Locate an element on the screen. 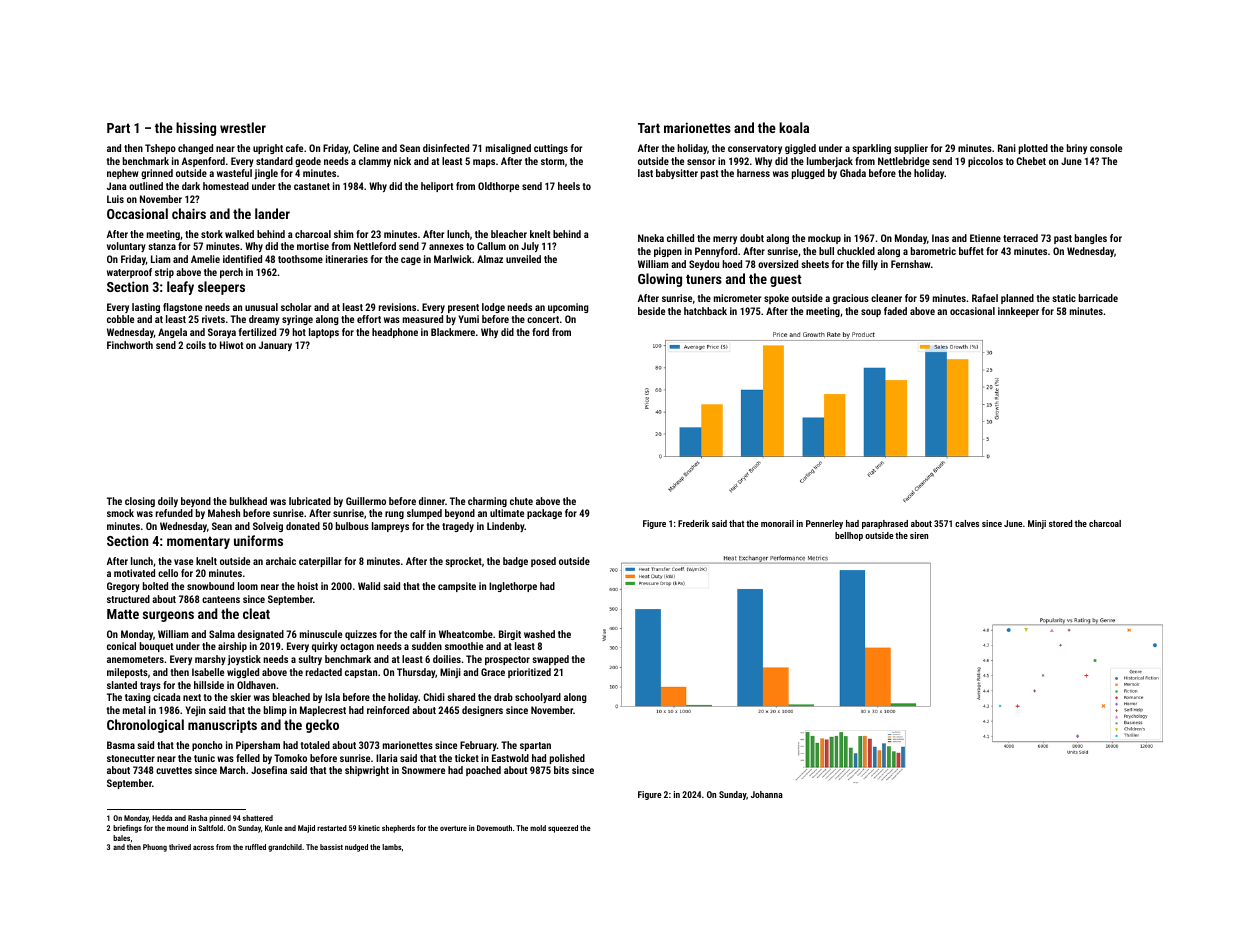 The height and width of the screenshot is (952, 1233). Inas is located at coordinates (940, 238).
